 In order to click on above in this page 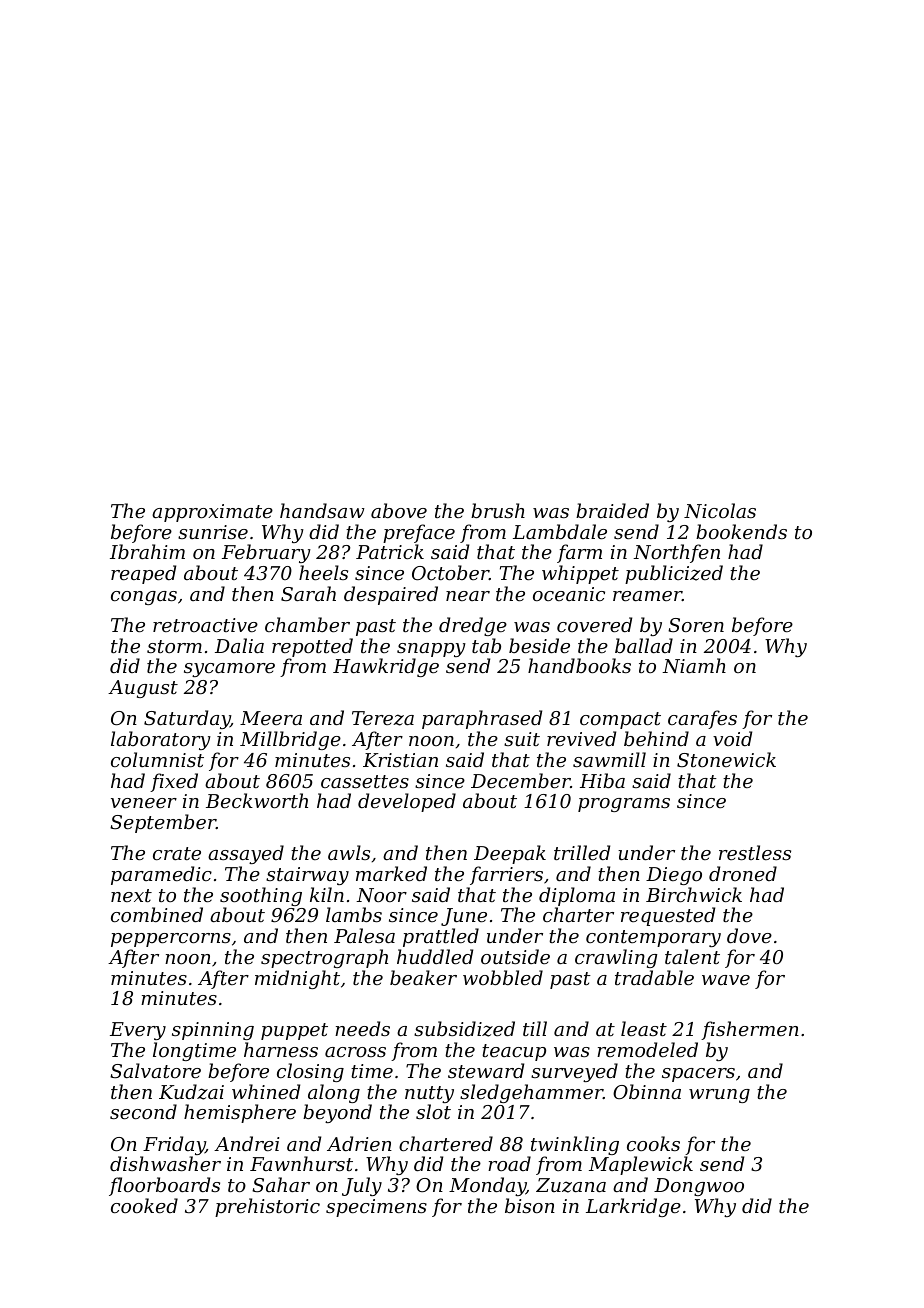, I will do `click(399, 510)`.
